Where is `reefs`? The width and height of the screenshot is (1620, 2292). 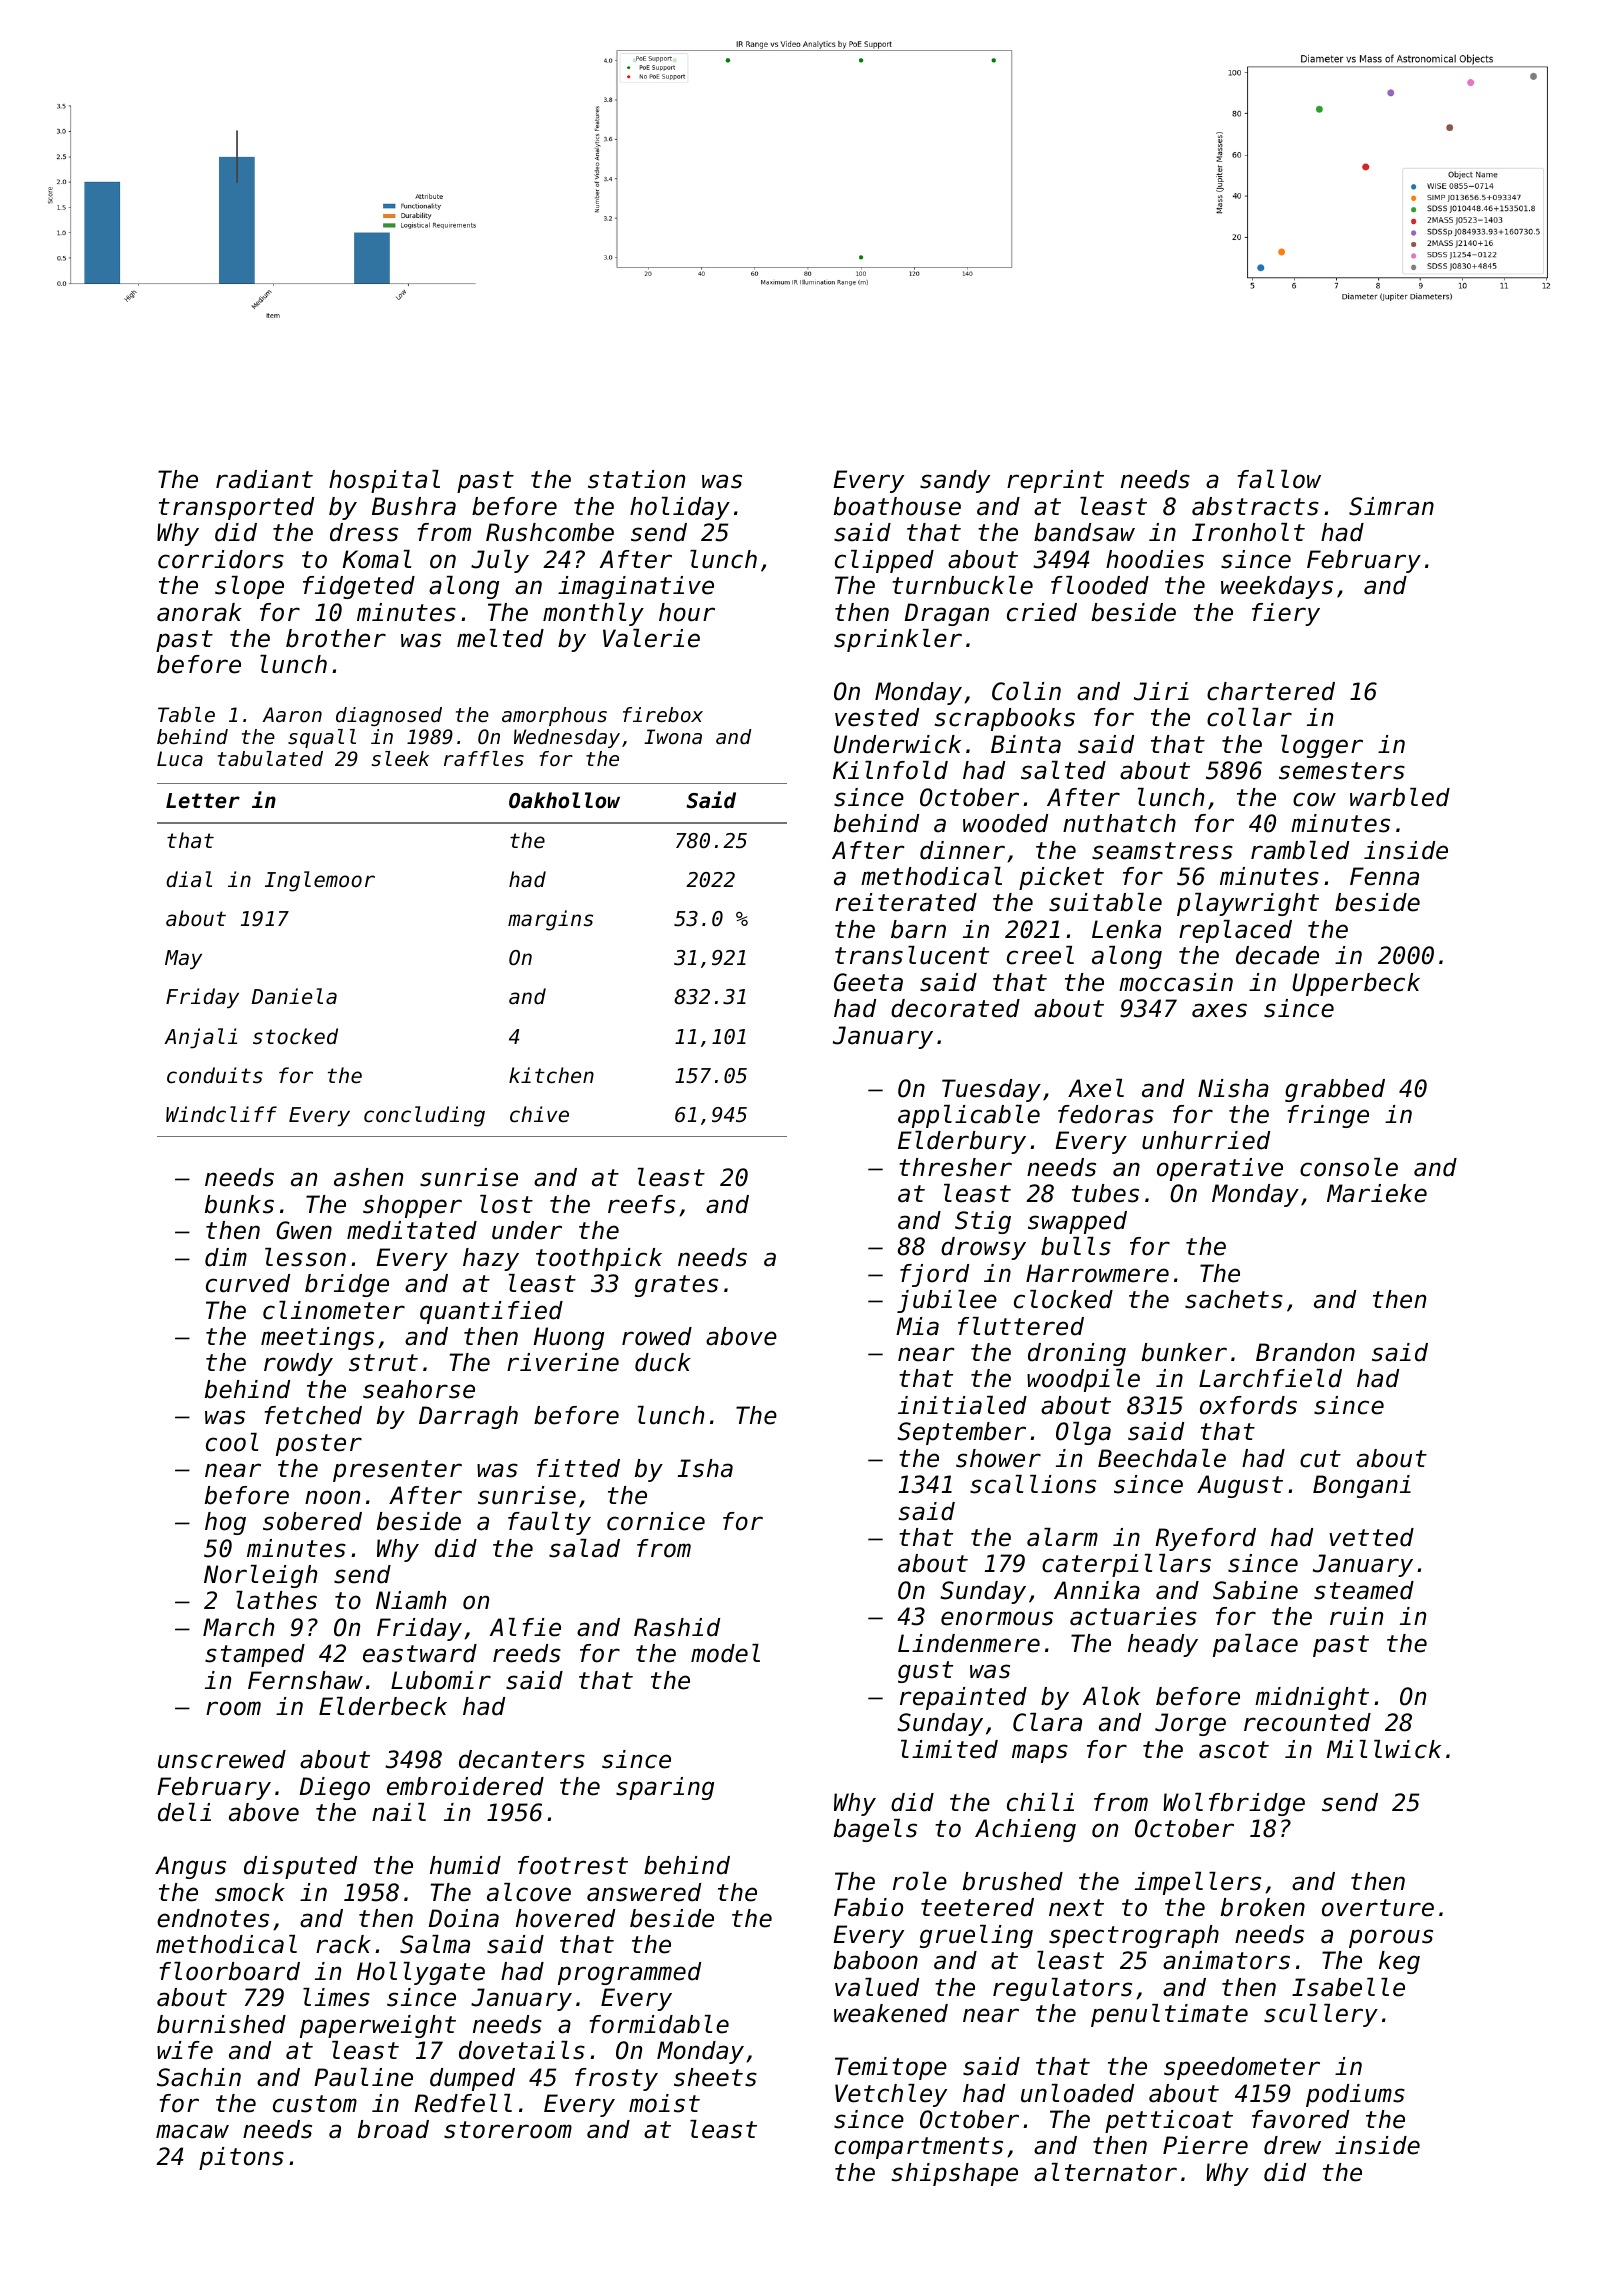
reefs is located at coordinates (641, 1204).
